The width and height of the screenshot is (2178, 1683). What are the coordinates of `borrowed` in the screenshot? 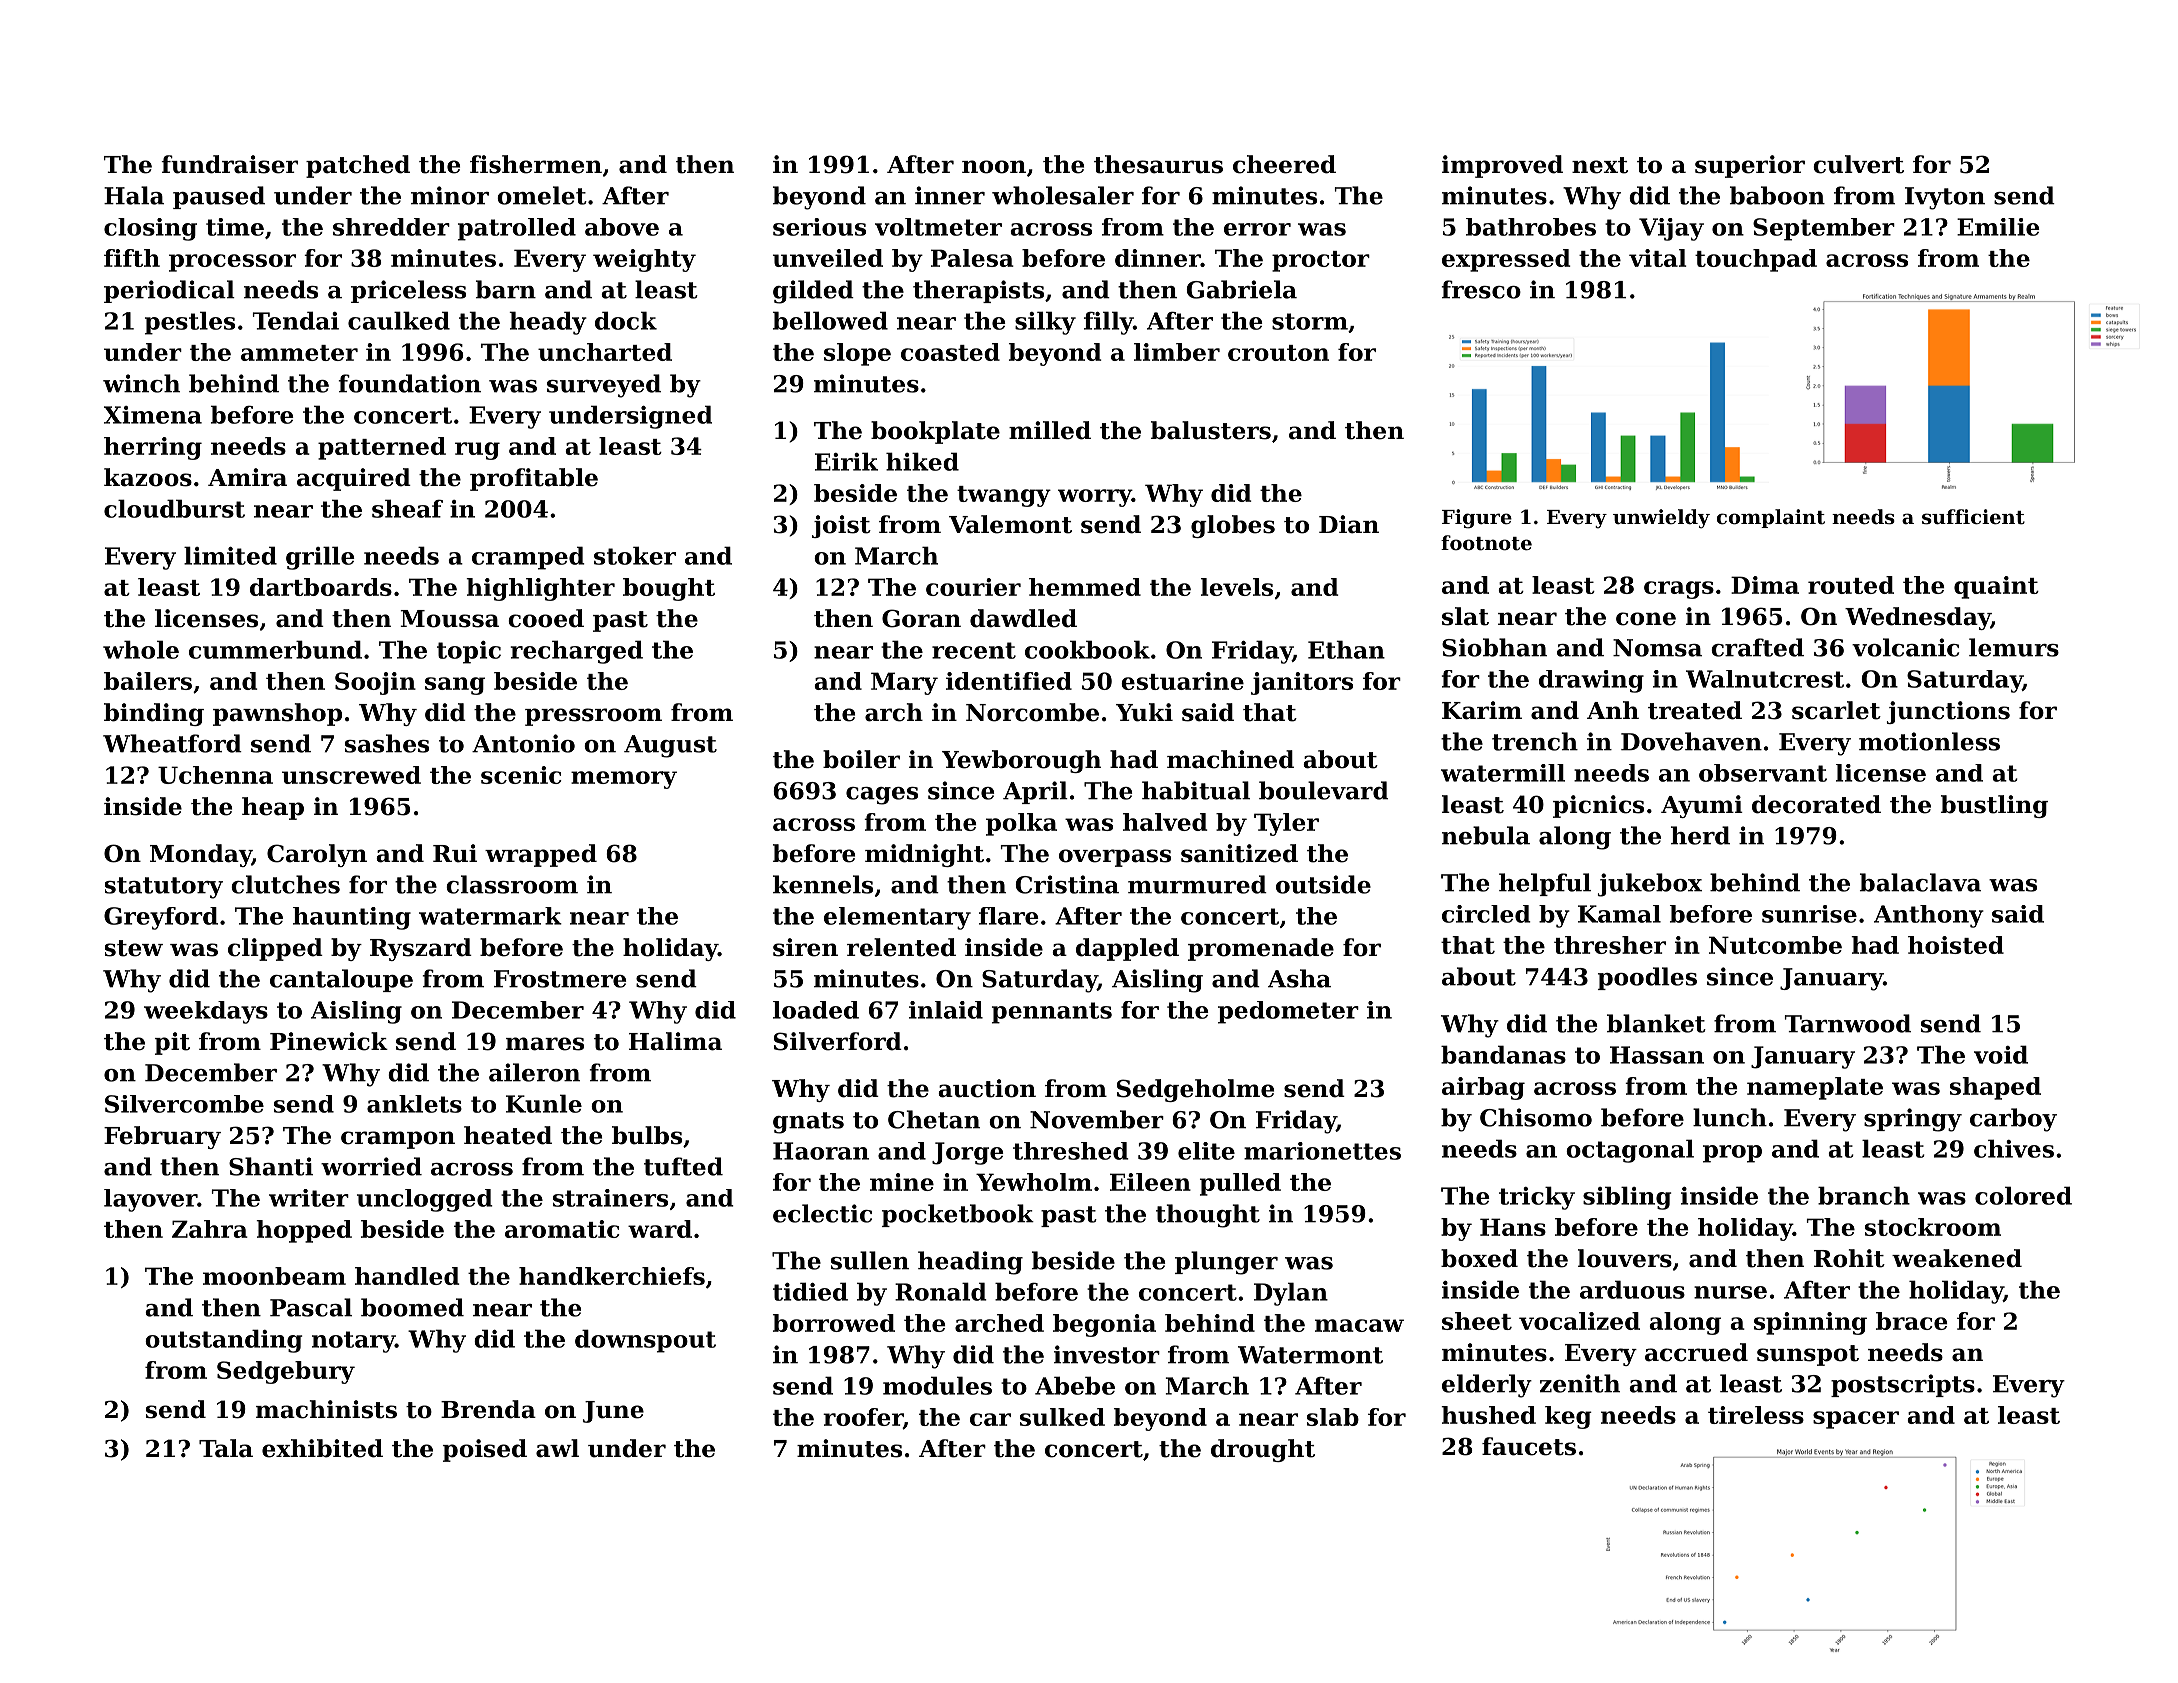 It's located at (834, 1323).
